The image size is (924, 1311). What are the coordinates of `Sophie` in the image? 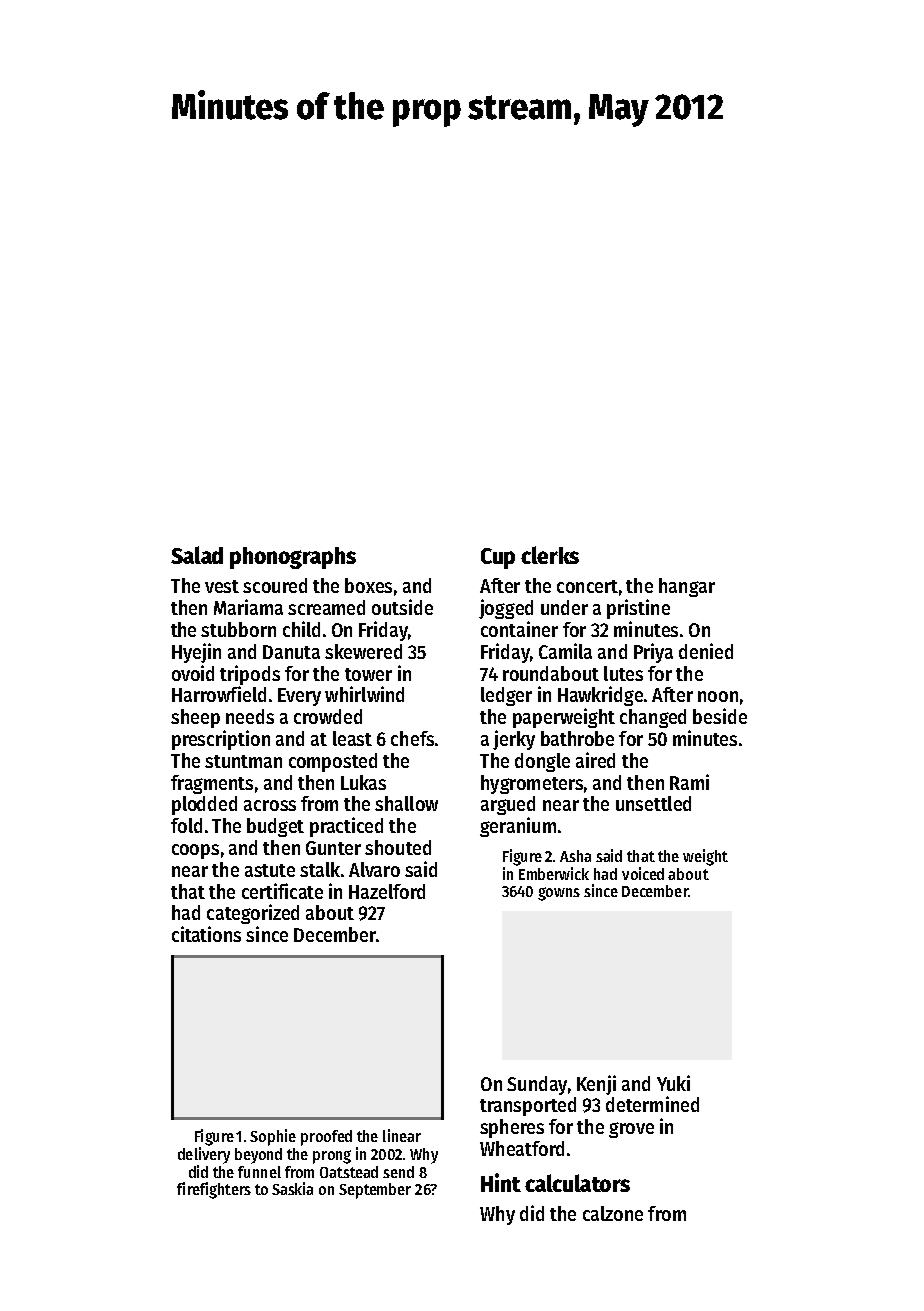 It's located at (273, 1137).
